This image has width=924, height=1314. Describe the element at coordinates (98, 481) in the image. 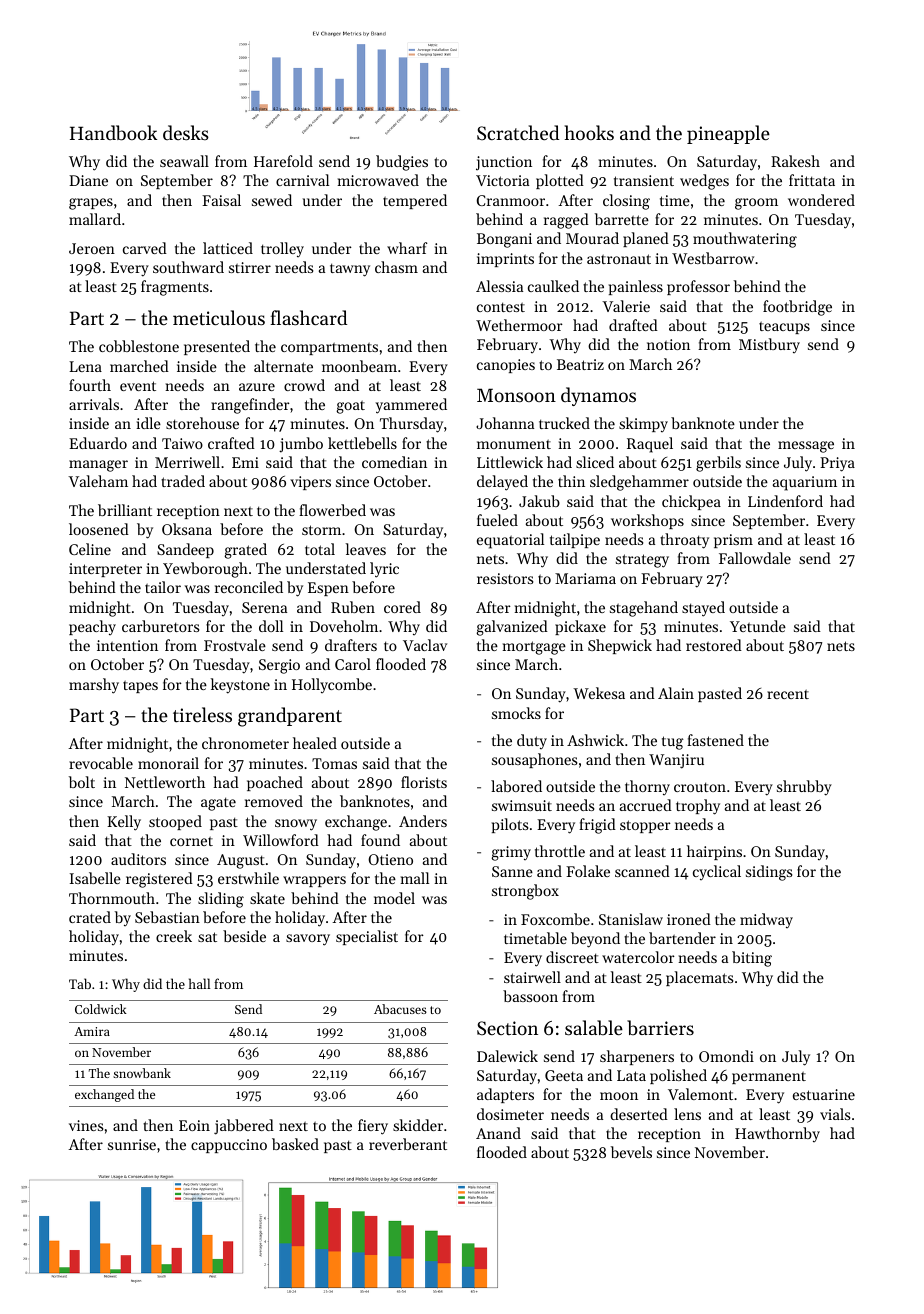

I see `Valeham` at that location.
